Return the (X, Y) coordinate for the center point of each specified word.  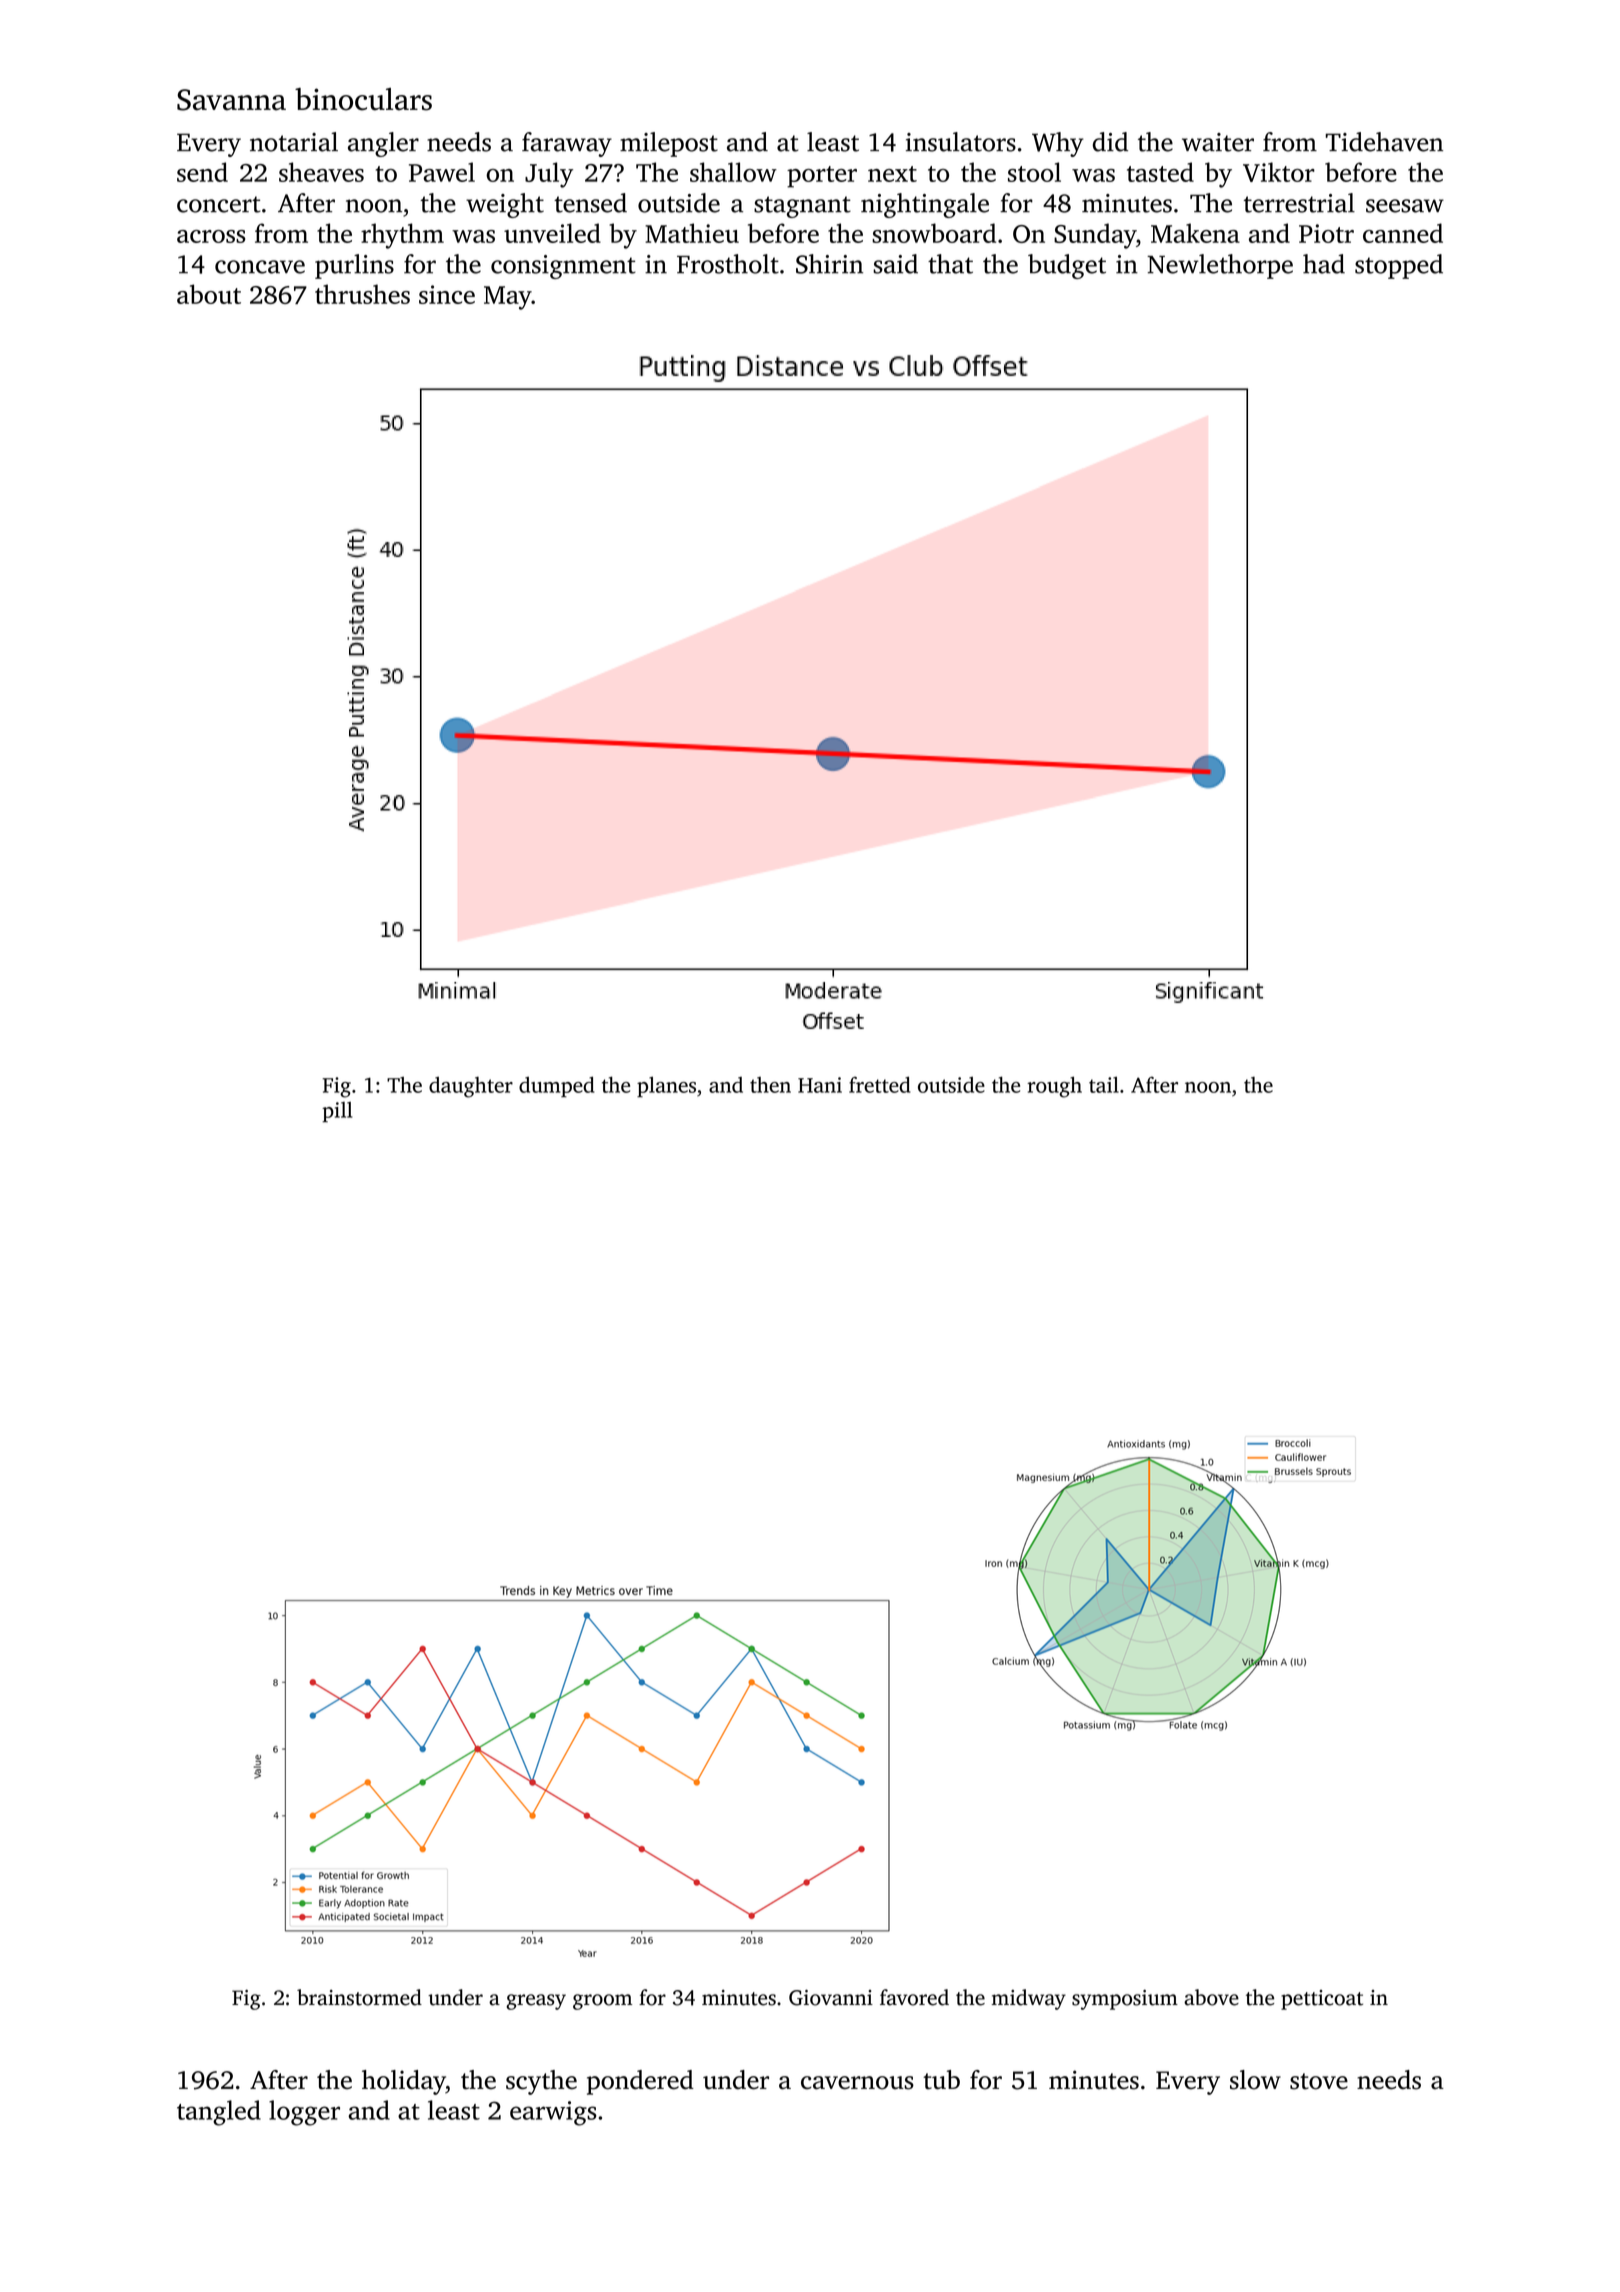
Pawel (442, 172)
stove (1319, 2081)
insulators (961, 142)
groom (602, 2002)
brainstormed (359, 1997)
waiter (1218, 142)
